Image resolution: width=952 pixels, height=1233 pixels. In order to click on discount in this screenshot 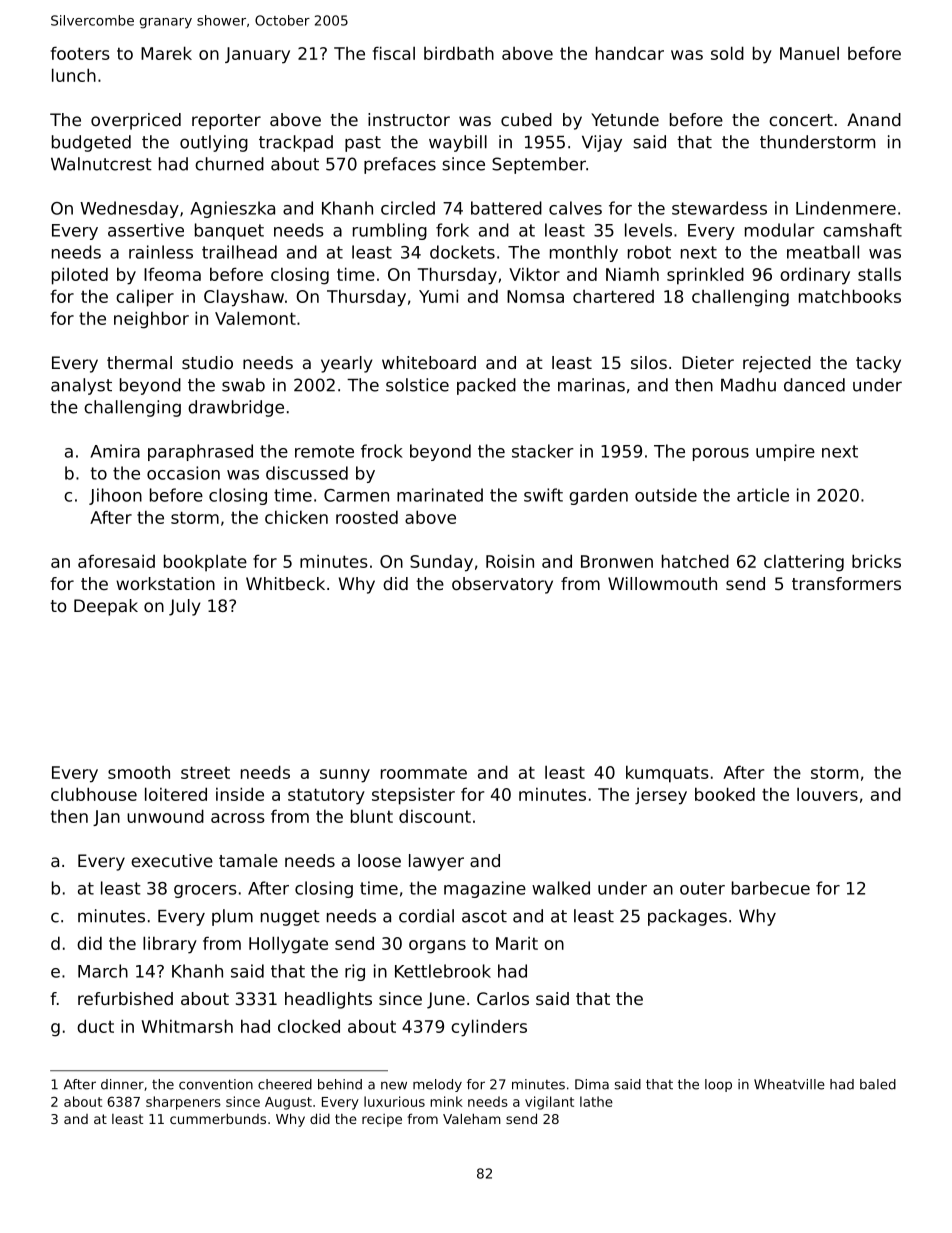, I will do `click(435, 816)`.
